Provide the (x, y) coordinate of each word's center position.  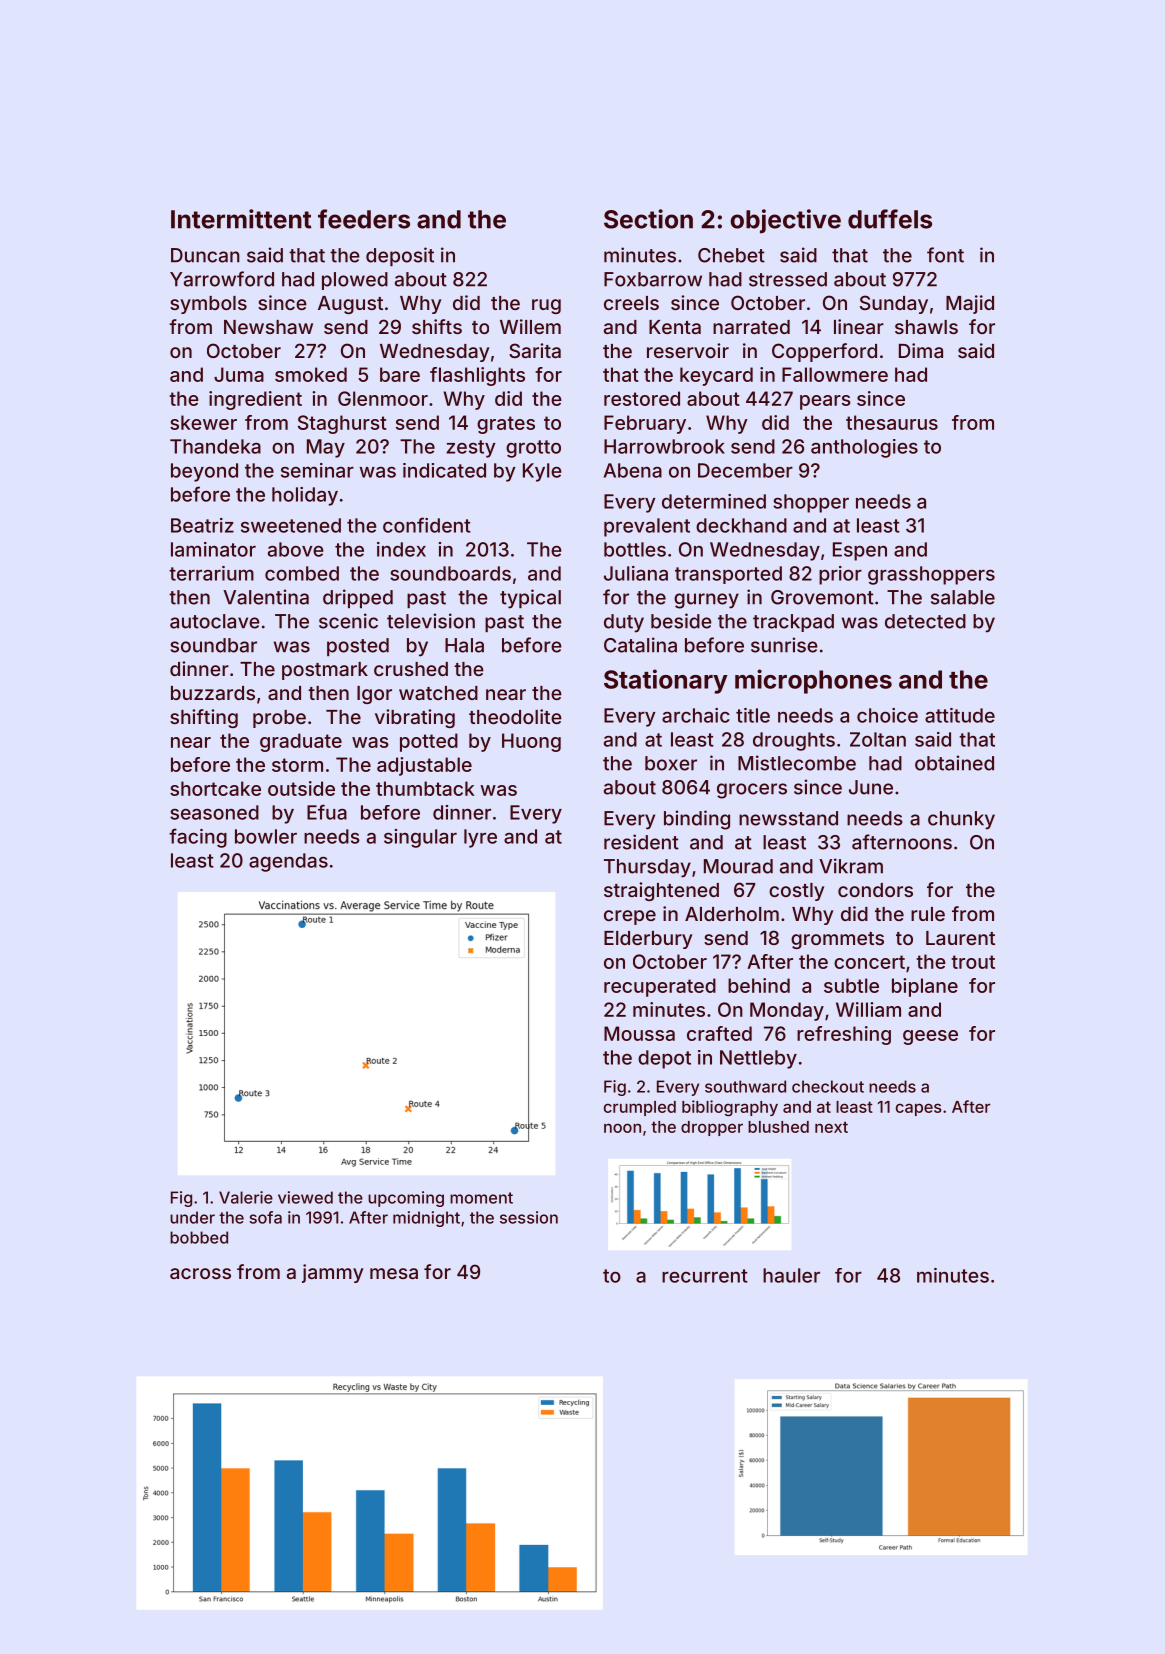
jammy (332, 1273)
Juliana (636, 573)
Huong (531, 742)
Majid (970, 304)
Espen (860, 551)
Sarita (535, 350)
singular (420, 838)
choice (887, 715)
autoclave (215, 621)
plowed (355, 281)
